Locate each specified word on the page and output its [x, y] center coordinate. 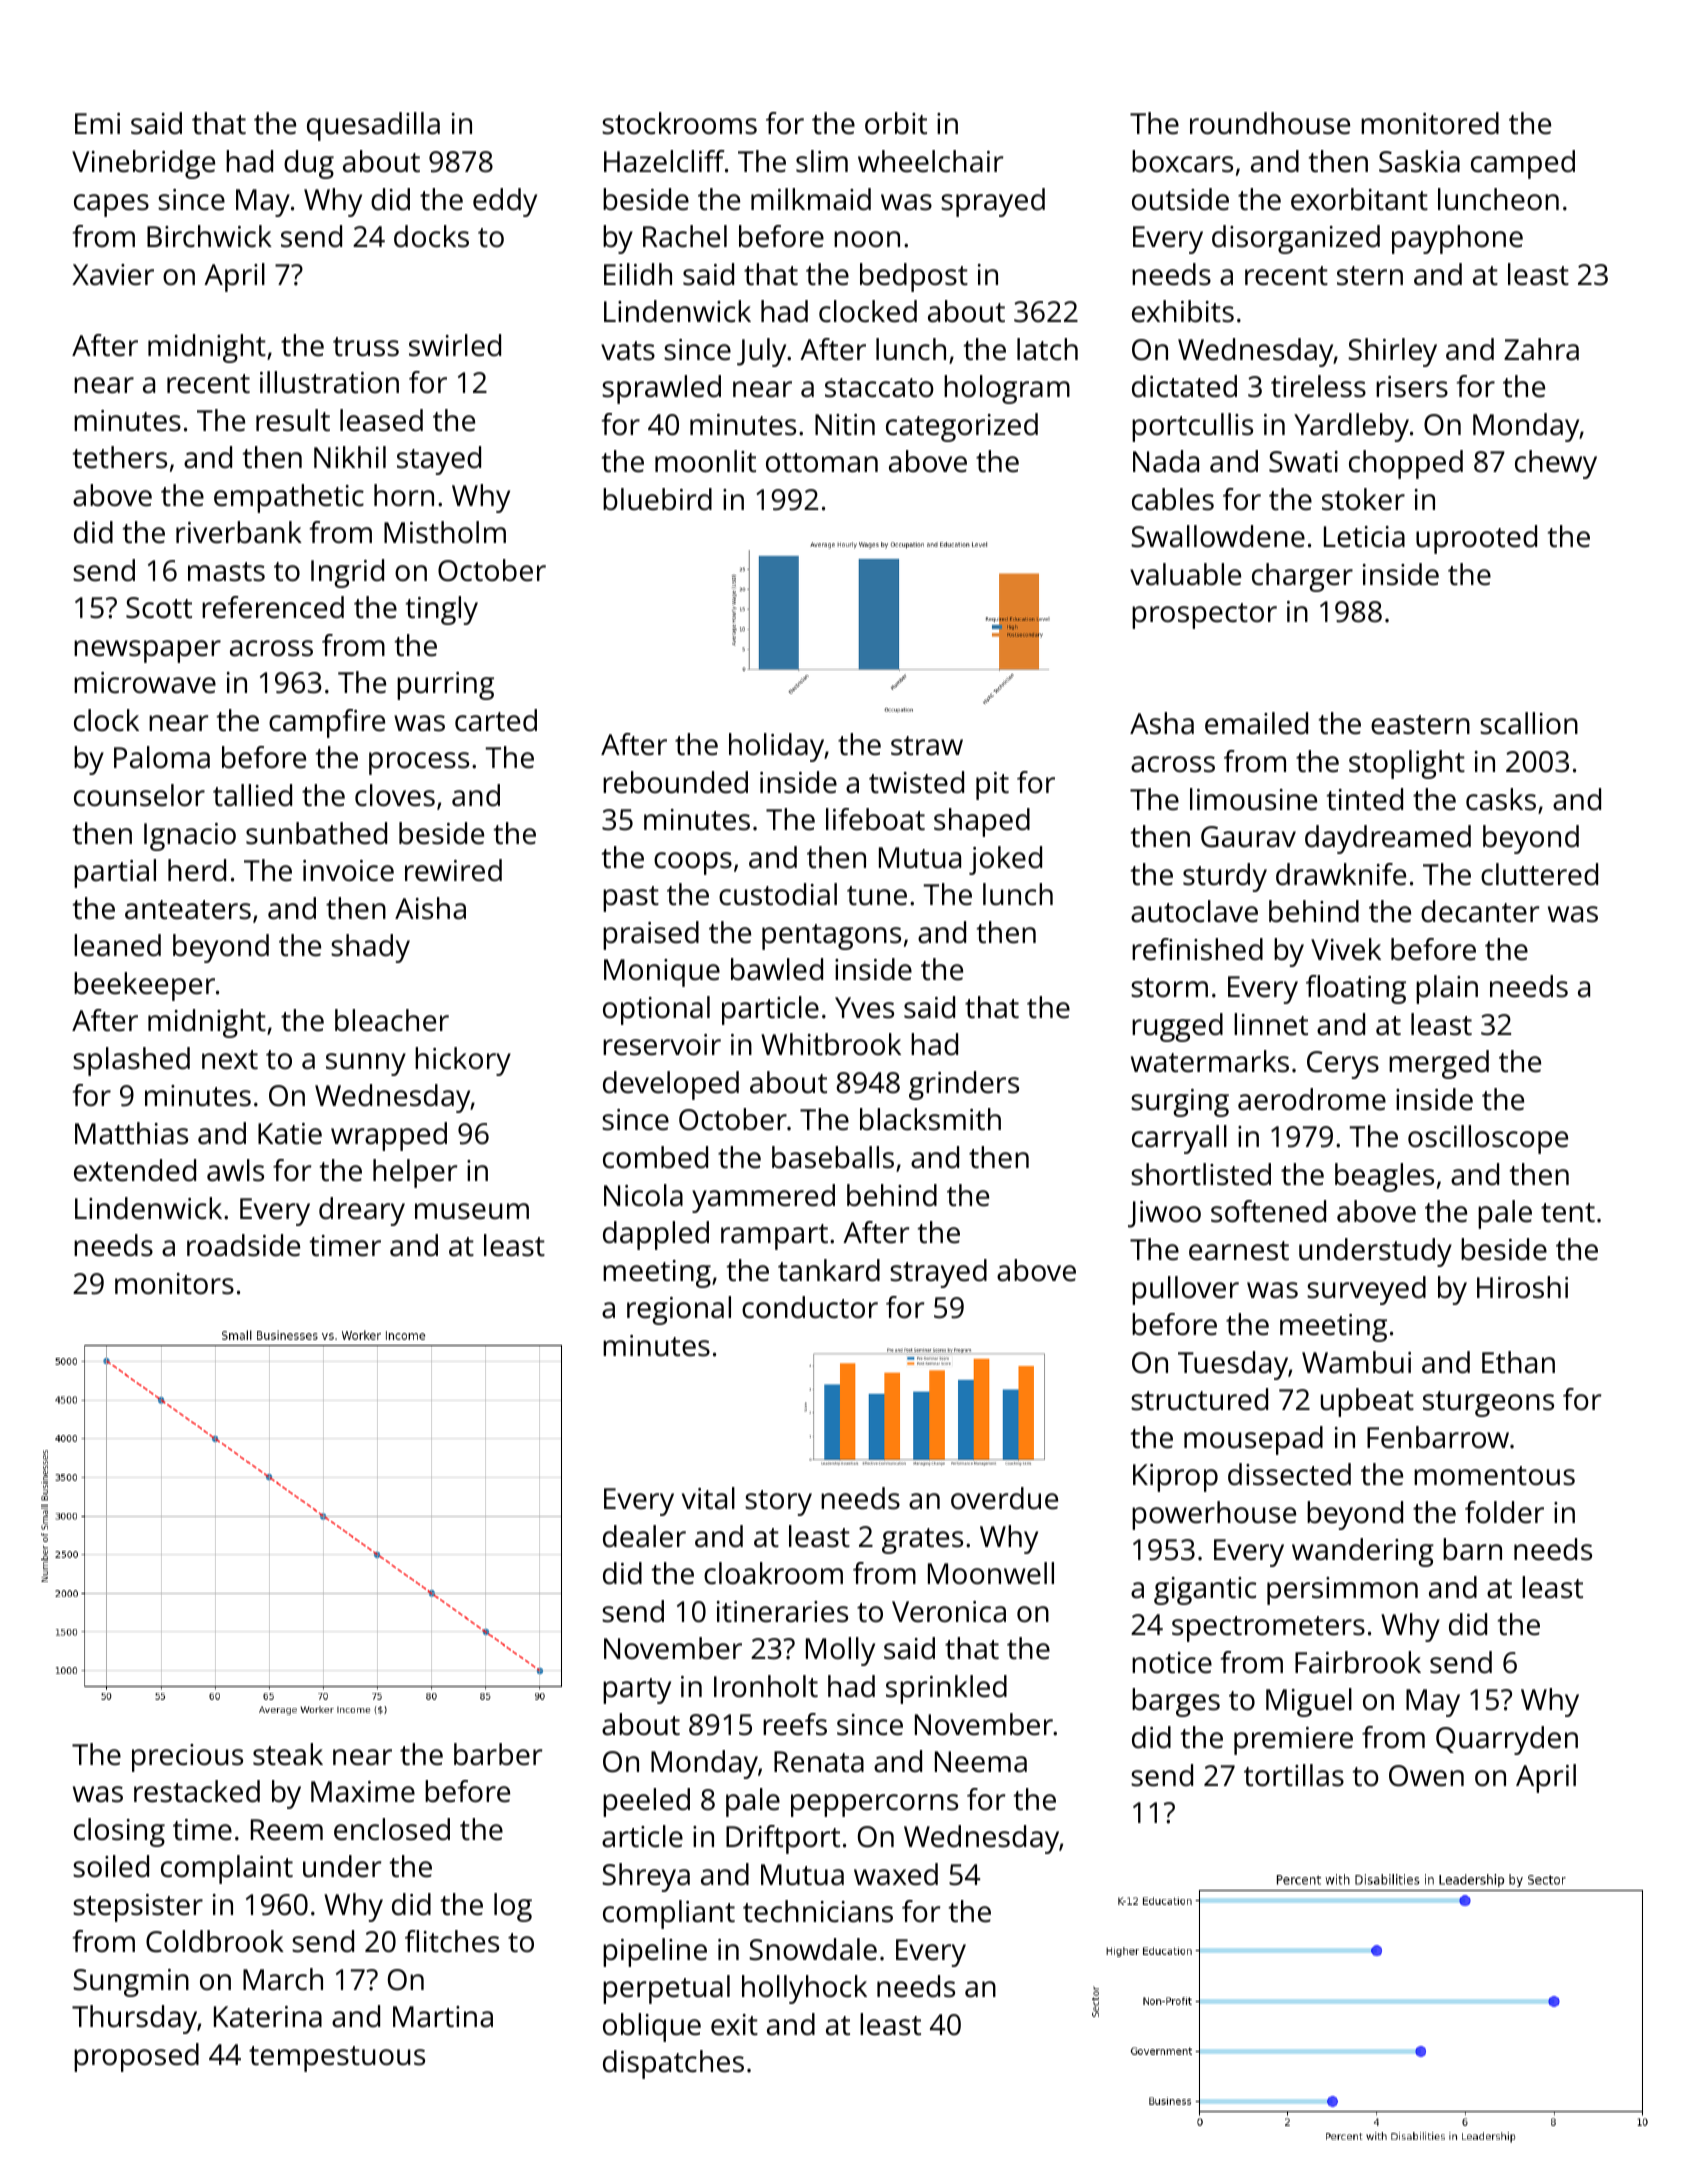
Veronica [949, 1612]
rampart [774, 1237]
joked [1005, 860]
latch [1047, 349]
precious [187, 1758]
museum [472, 1211]
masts [226, 572]
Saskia [1419, 161]
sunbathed [316, 833]
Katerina [268, 2017]
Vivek [1346, 949]
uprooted [1476, 539]
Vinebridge [143, 164]
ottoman [822, 463]
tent [1568, 1213]
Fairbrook [1358, 1662]
